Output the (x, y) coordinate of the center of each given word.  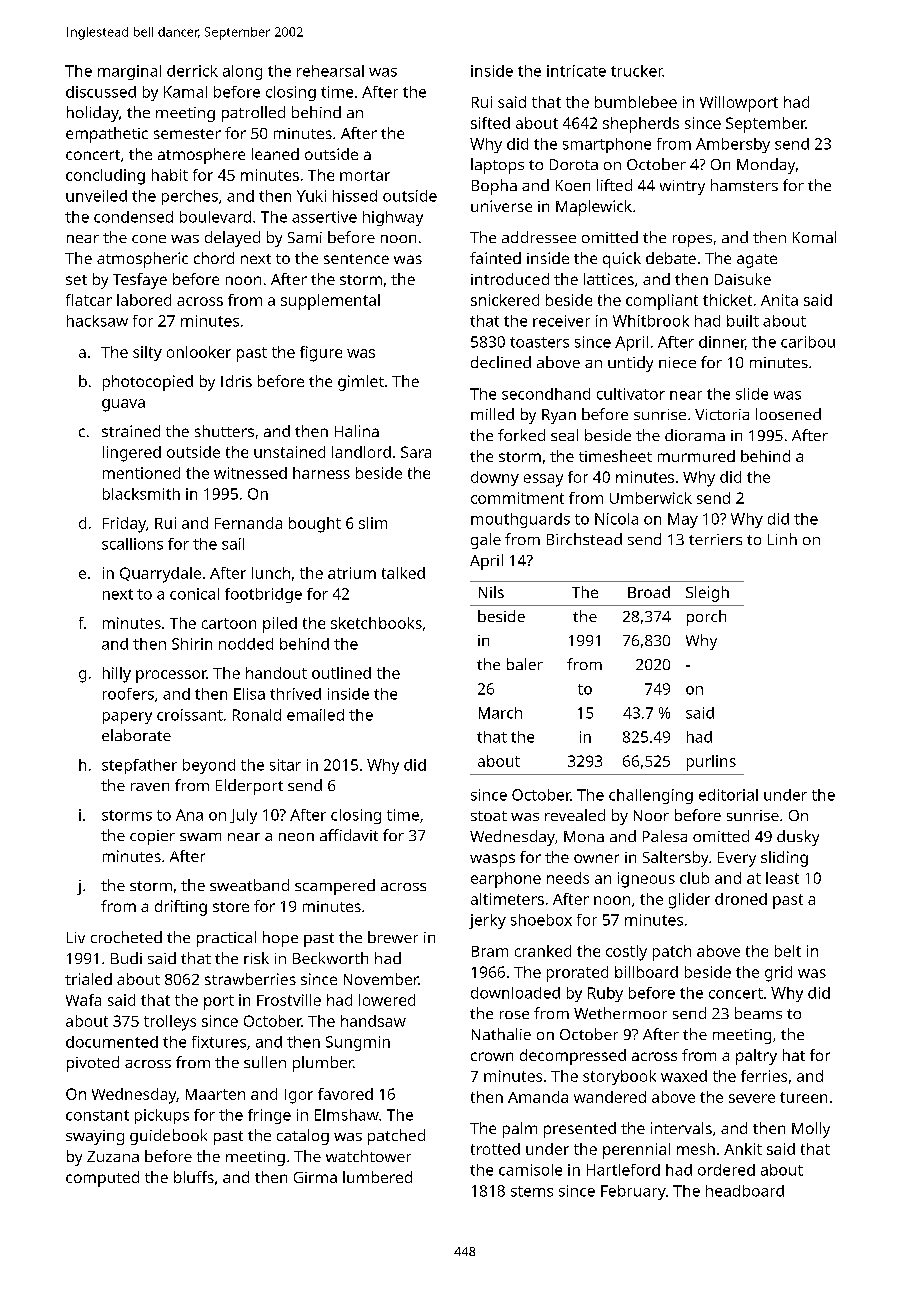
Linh (782, 539)
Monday (766, 166)
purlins (711, 763)
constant (97, 1115)
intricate (576, 71)
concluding (105, 177)
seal (564, 435)
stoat (489, 816)
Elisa (249, 694)
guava (123, 405)
